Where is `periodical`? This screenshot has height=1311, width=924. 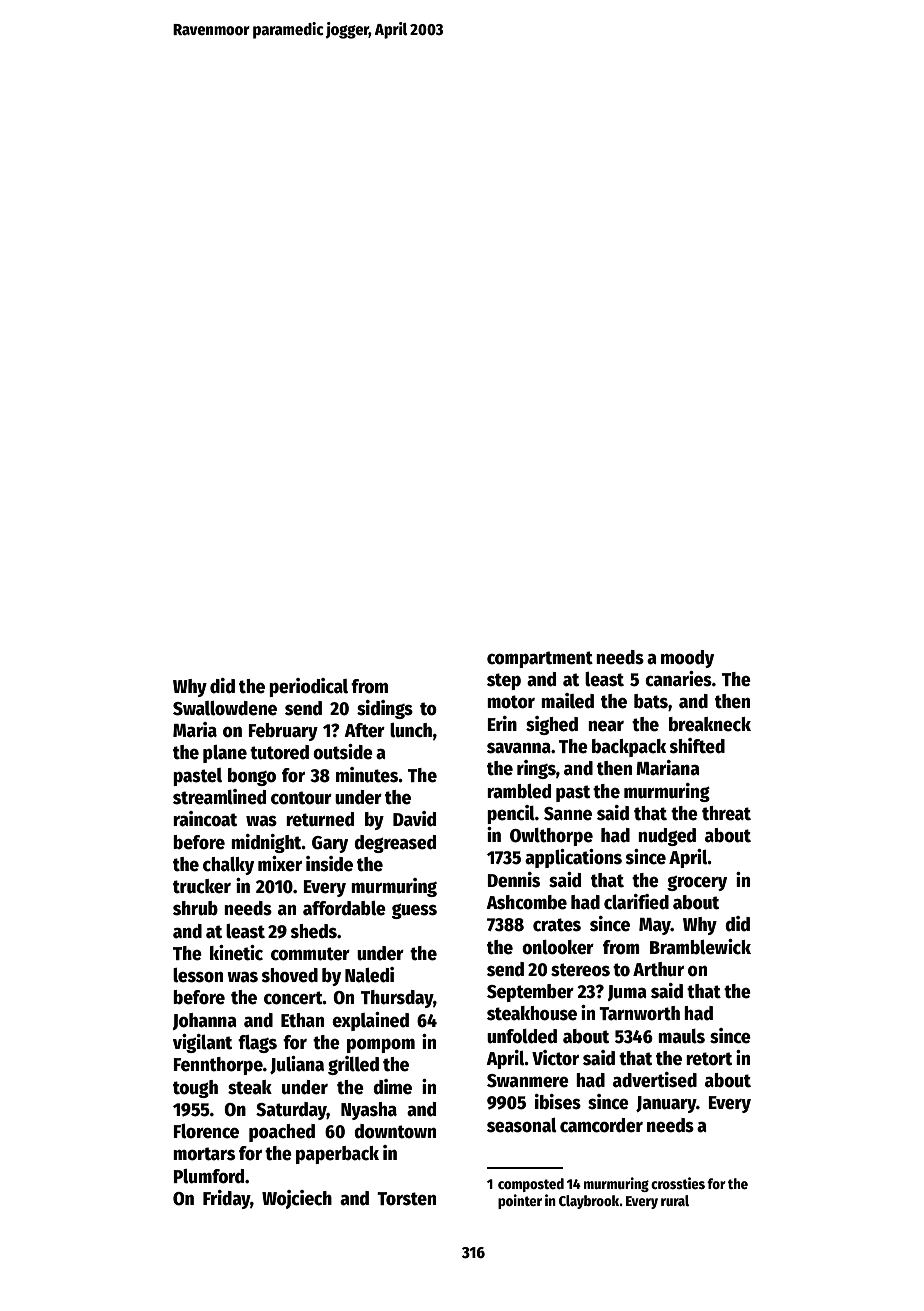 periodical is located at coordinates (308, 687).
